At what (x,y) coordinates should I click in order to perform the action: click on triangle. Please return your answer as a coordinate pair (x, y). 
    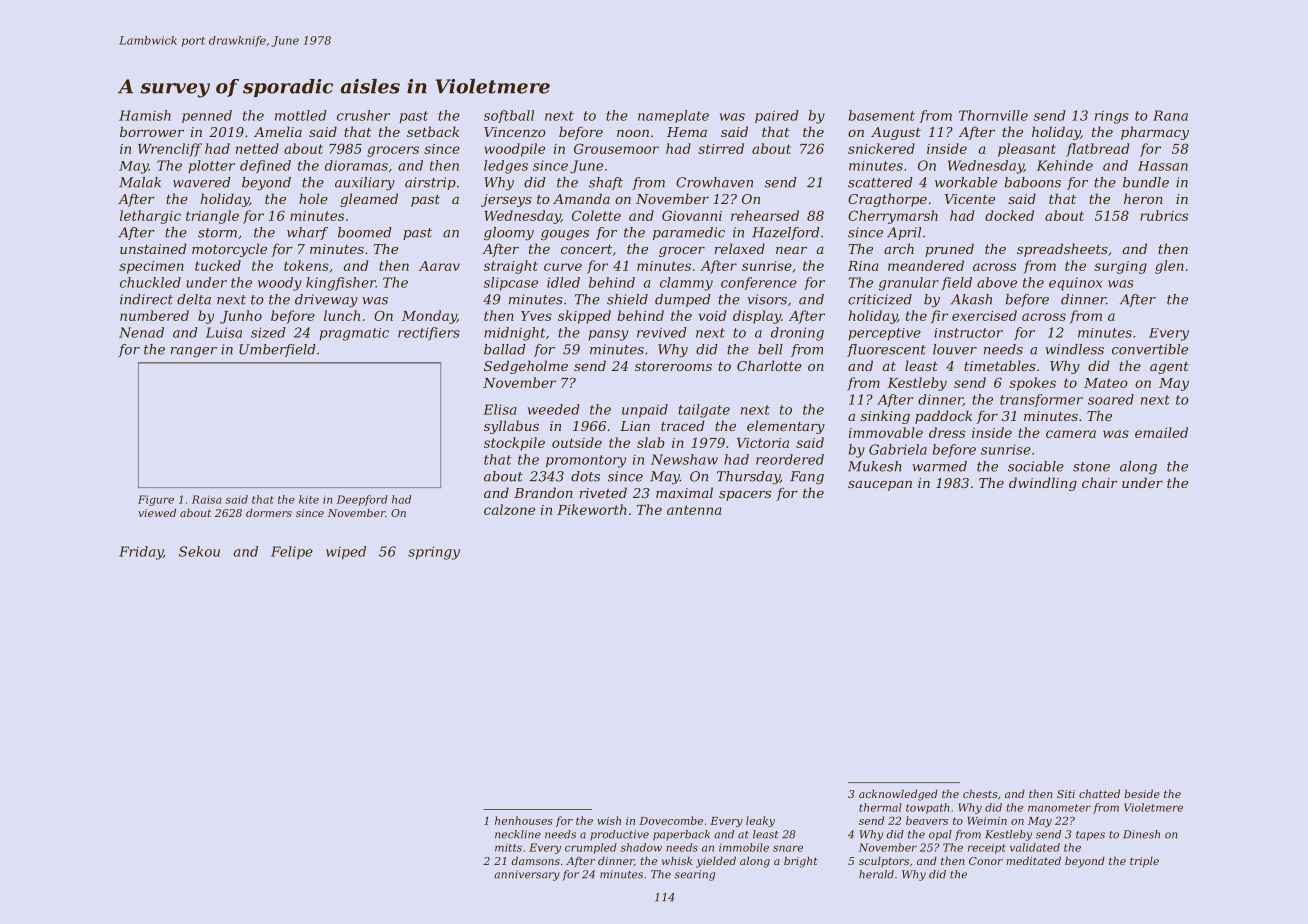
    Looking at the image, I should click on (212, 217).
